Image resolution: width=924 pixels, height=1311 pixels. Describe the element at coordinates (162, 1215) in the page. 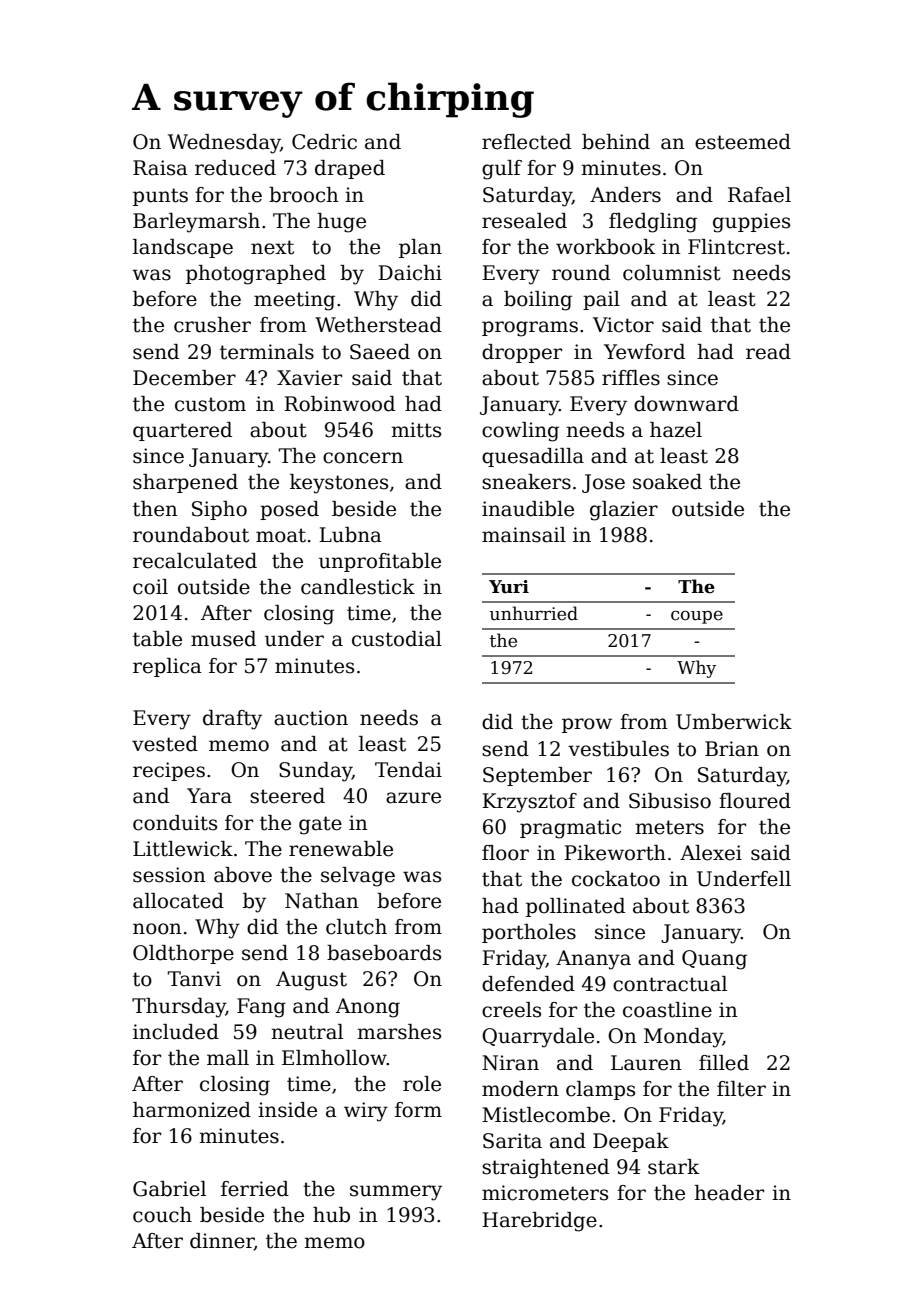

I see `couch` at that location.
